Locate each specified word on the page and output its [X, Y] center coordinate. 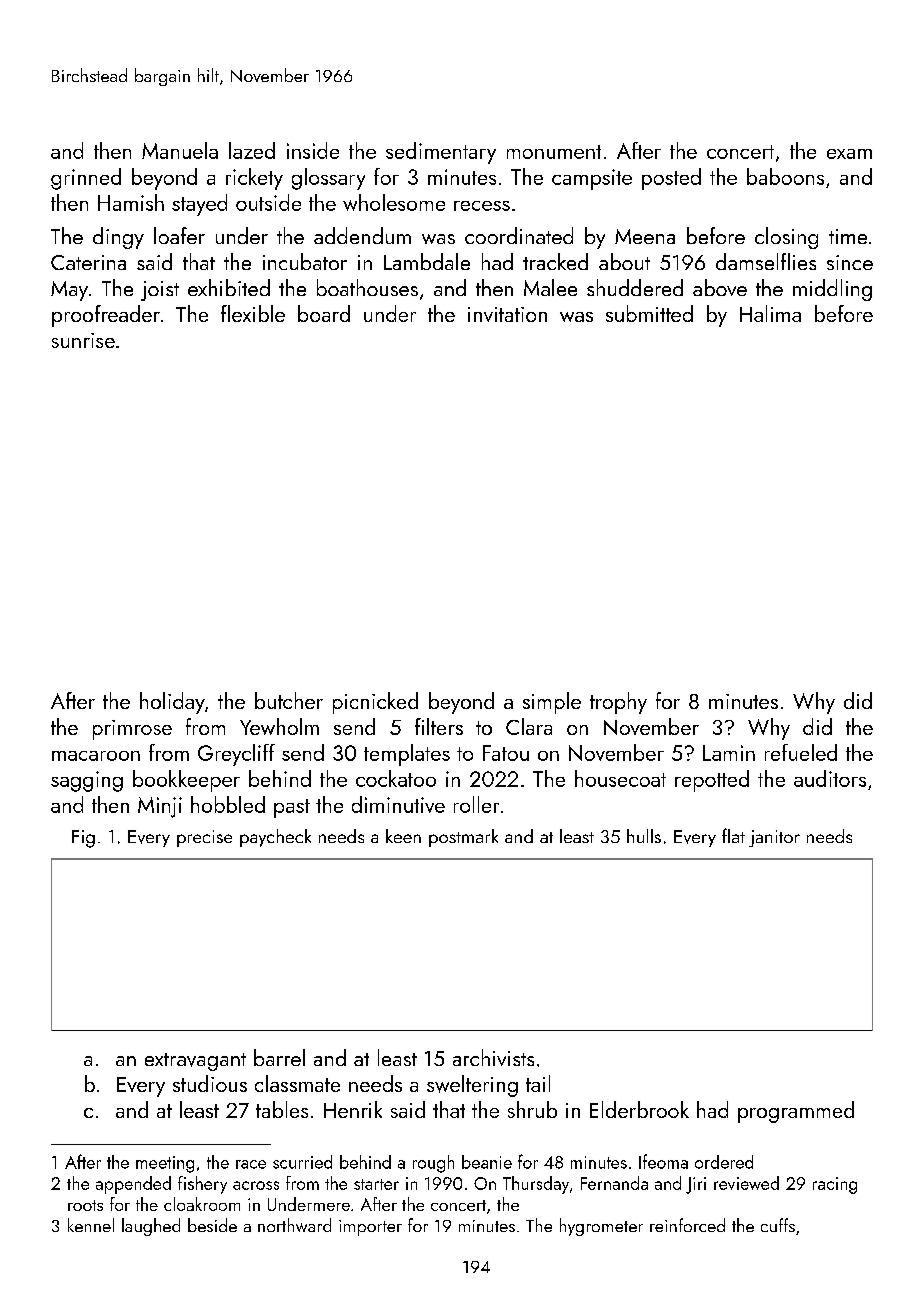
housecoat [620, 778]
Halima [770, 313]
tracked [555, 261]
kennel [91, 1225]
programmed [796, 1112]
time [848, 236]
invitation [507, 314]
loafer [179, 235]
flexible [253, 313]
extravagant [195, 1062]
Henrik [353, 1109]
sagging [87, 781]
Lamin [729, 753]
